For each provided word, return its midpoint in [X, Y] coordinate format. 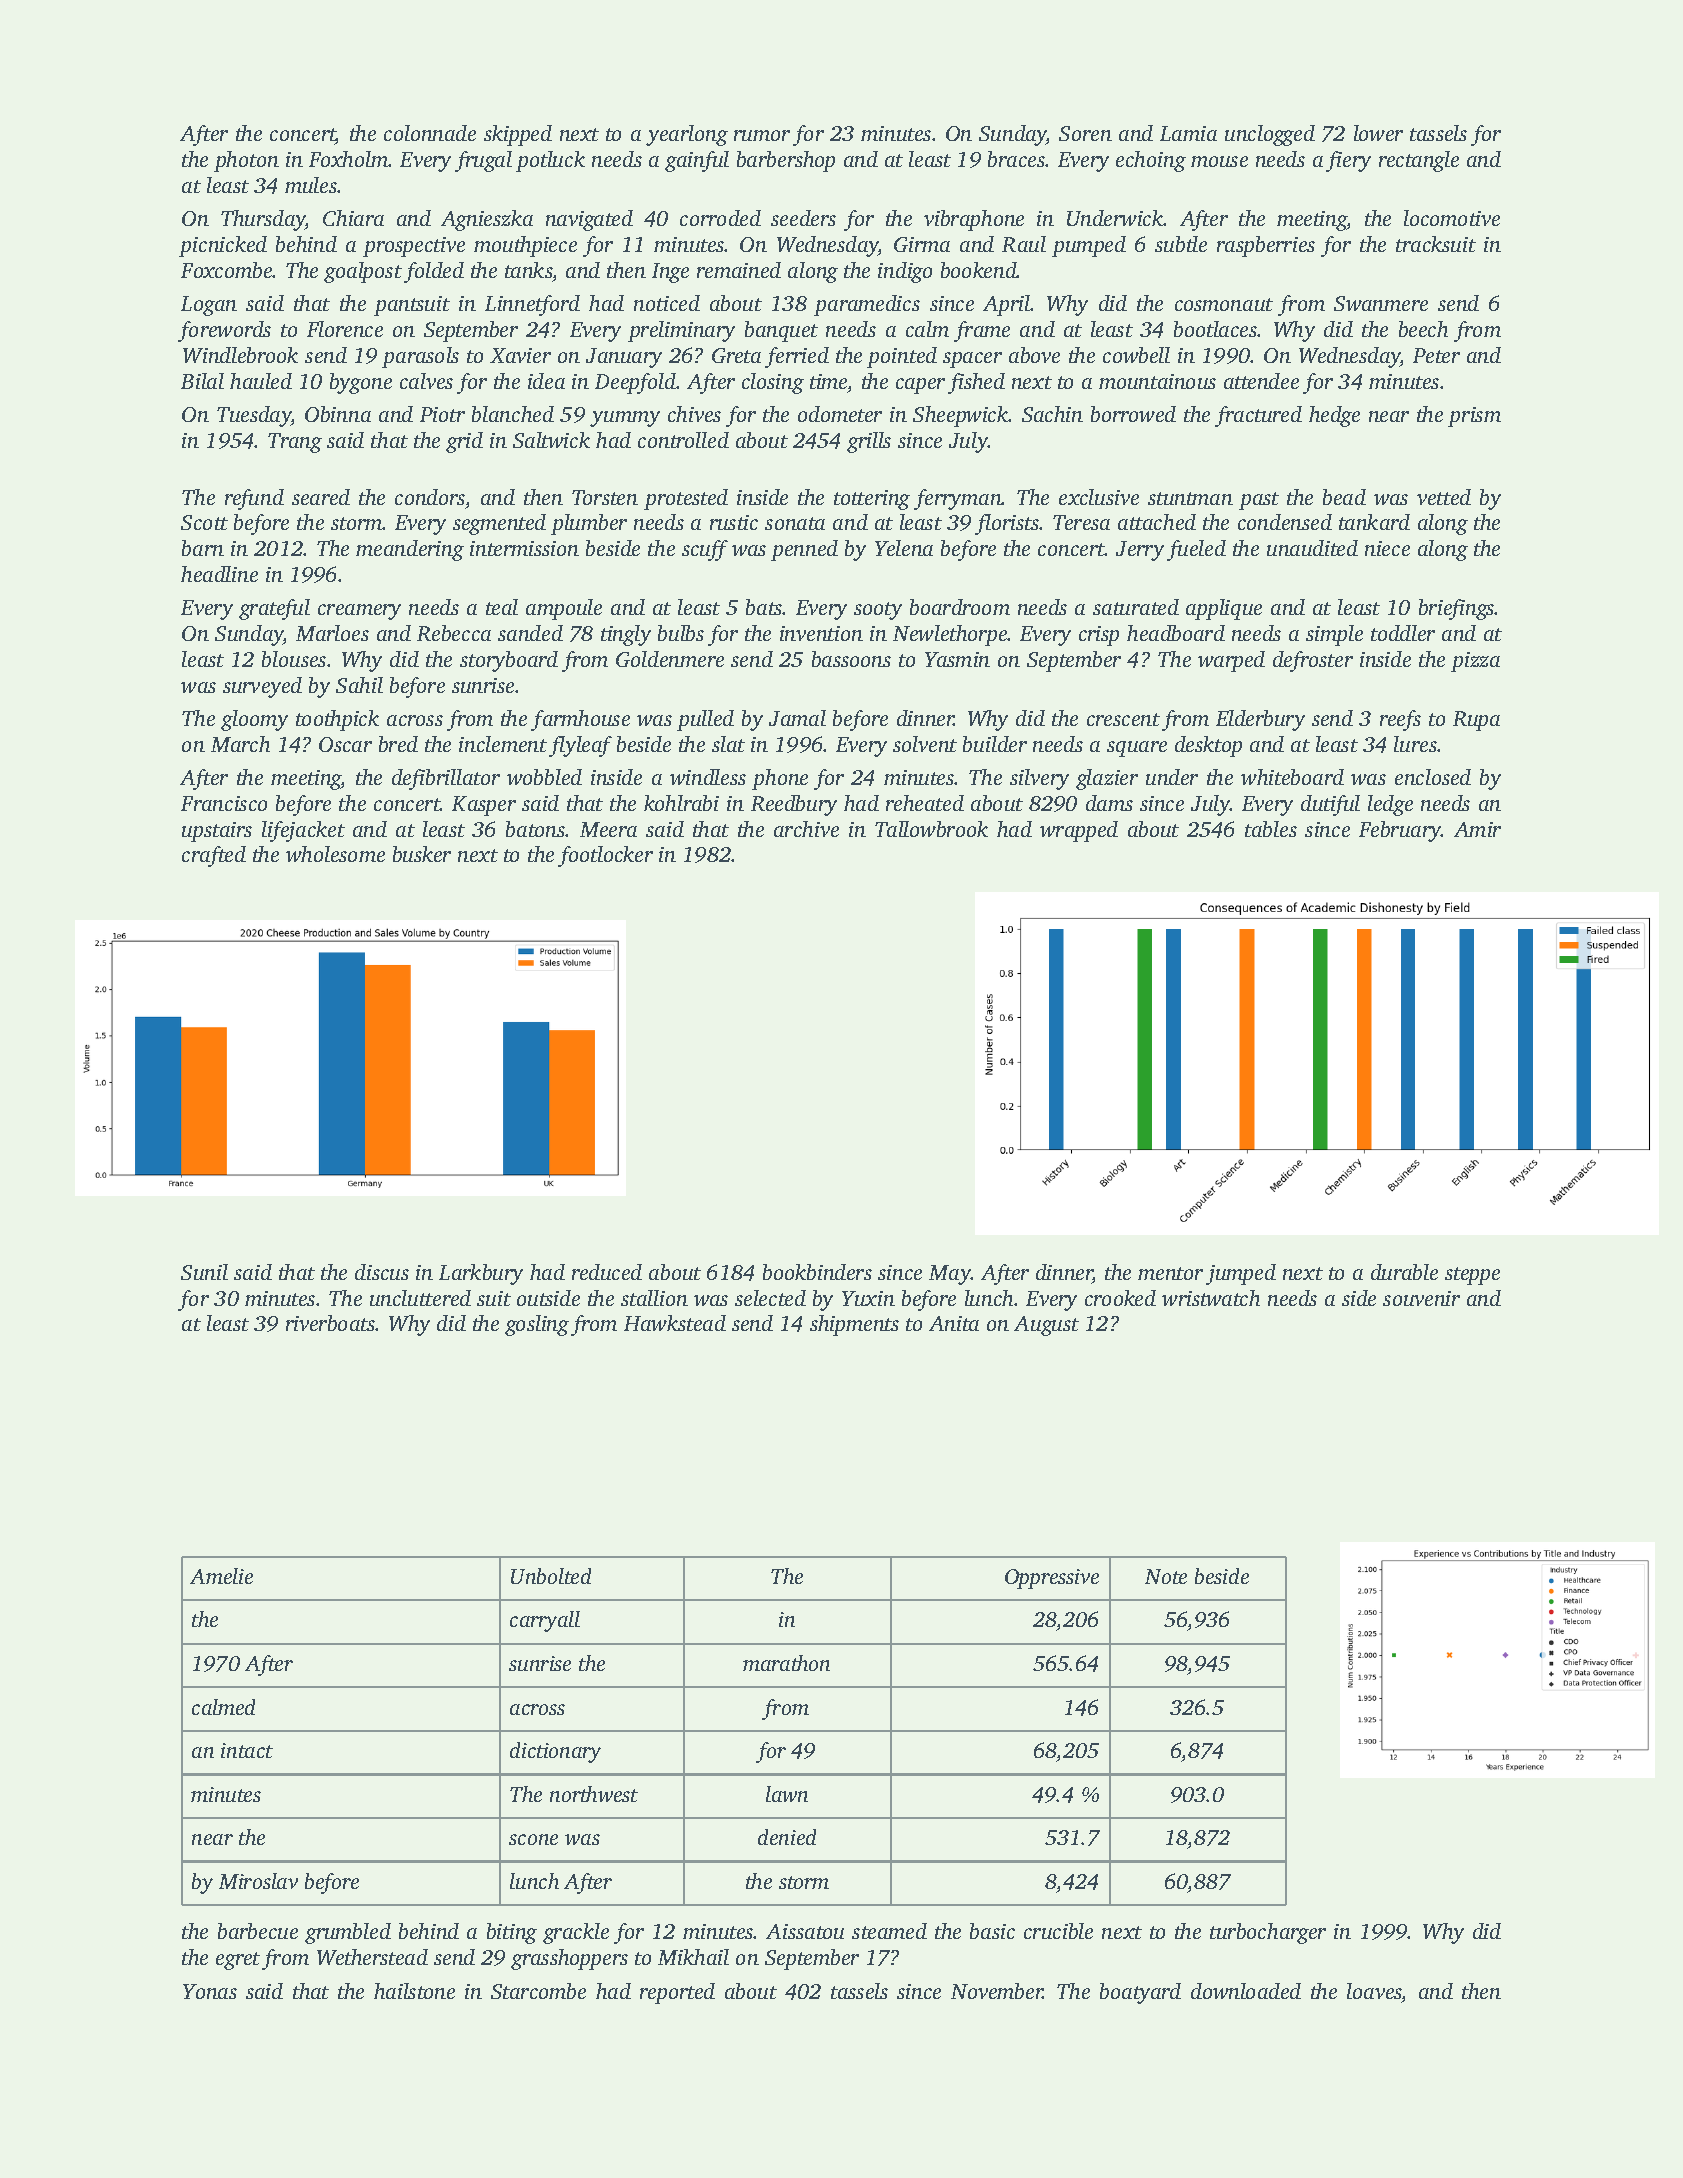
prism [1474, 417]
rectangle [1419, 161]
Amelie [221, 1576]
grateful [274, 609]
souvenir [1421, 1298]
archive [806, 829]
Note [1166, 1576]
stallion [654, 1298]
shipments [854, 1325]
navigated [589, 220]
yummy [625, 419]
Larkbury [481, 1274]
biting [512, 1933]
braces [1017, 159]
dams [1109, 803]
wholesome [335, 854]
